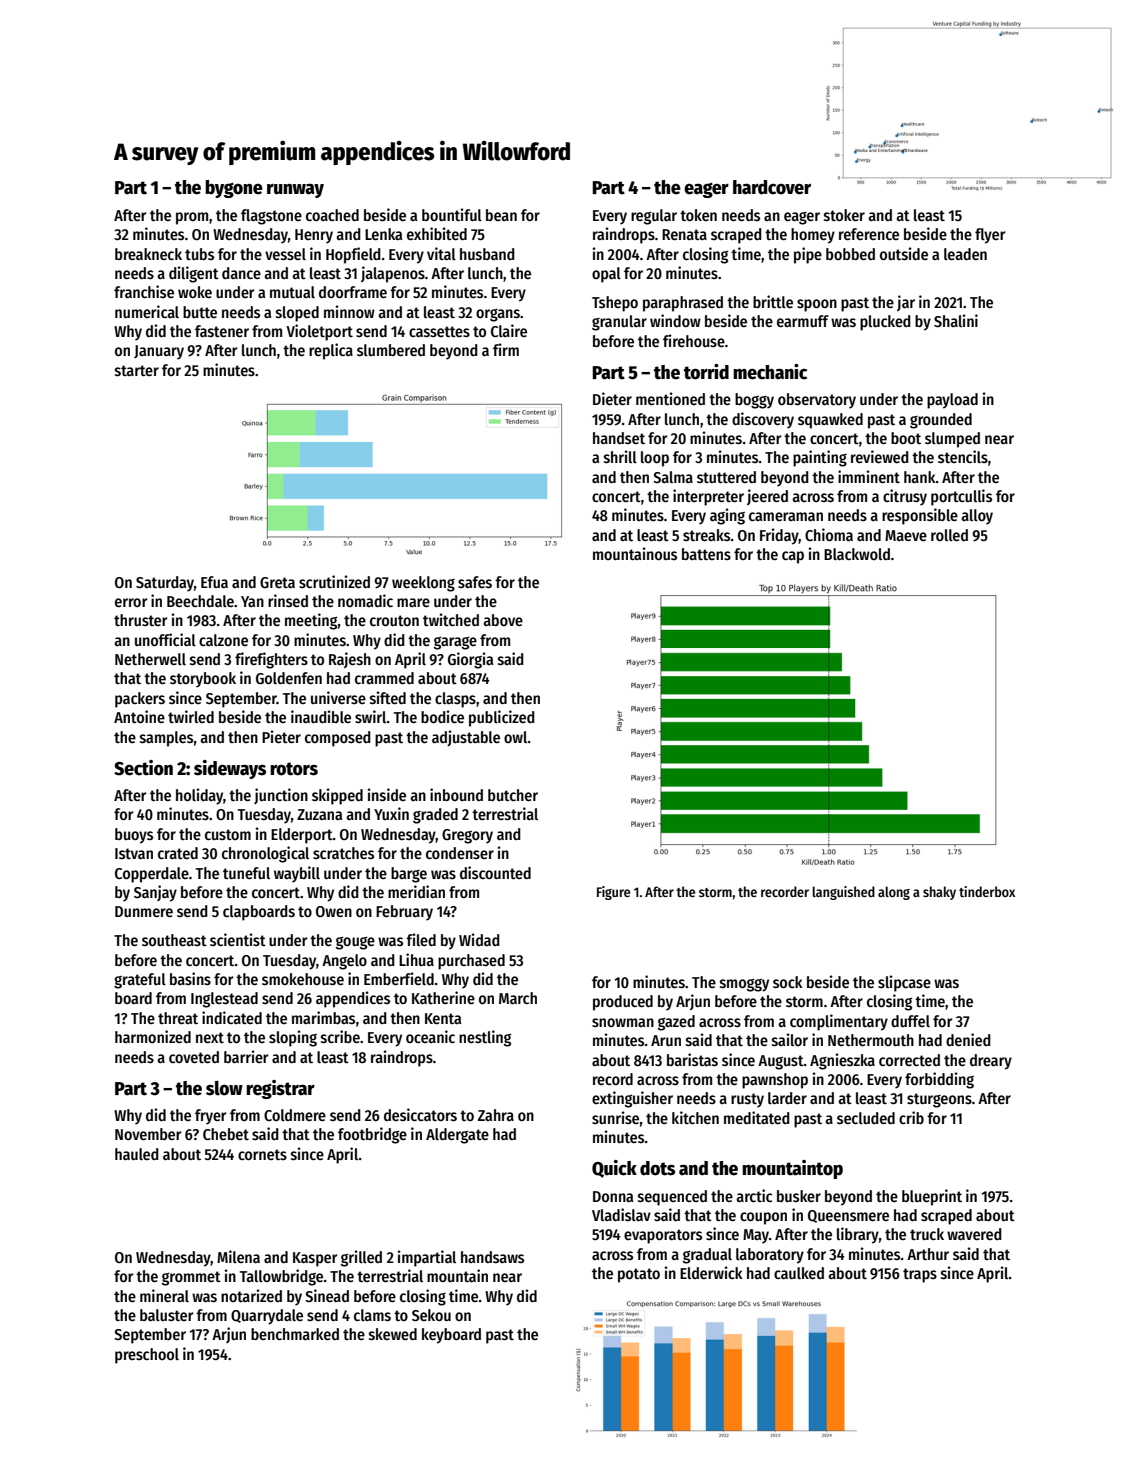 The width and height of the screenshot is (1134, 1467). I want to click on complimentary, so click(839, 1022).
